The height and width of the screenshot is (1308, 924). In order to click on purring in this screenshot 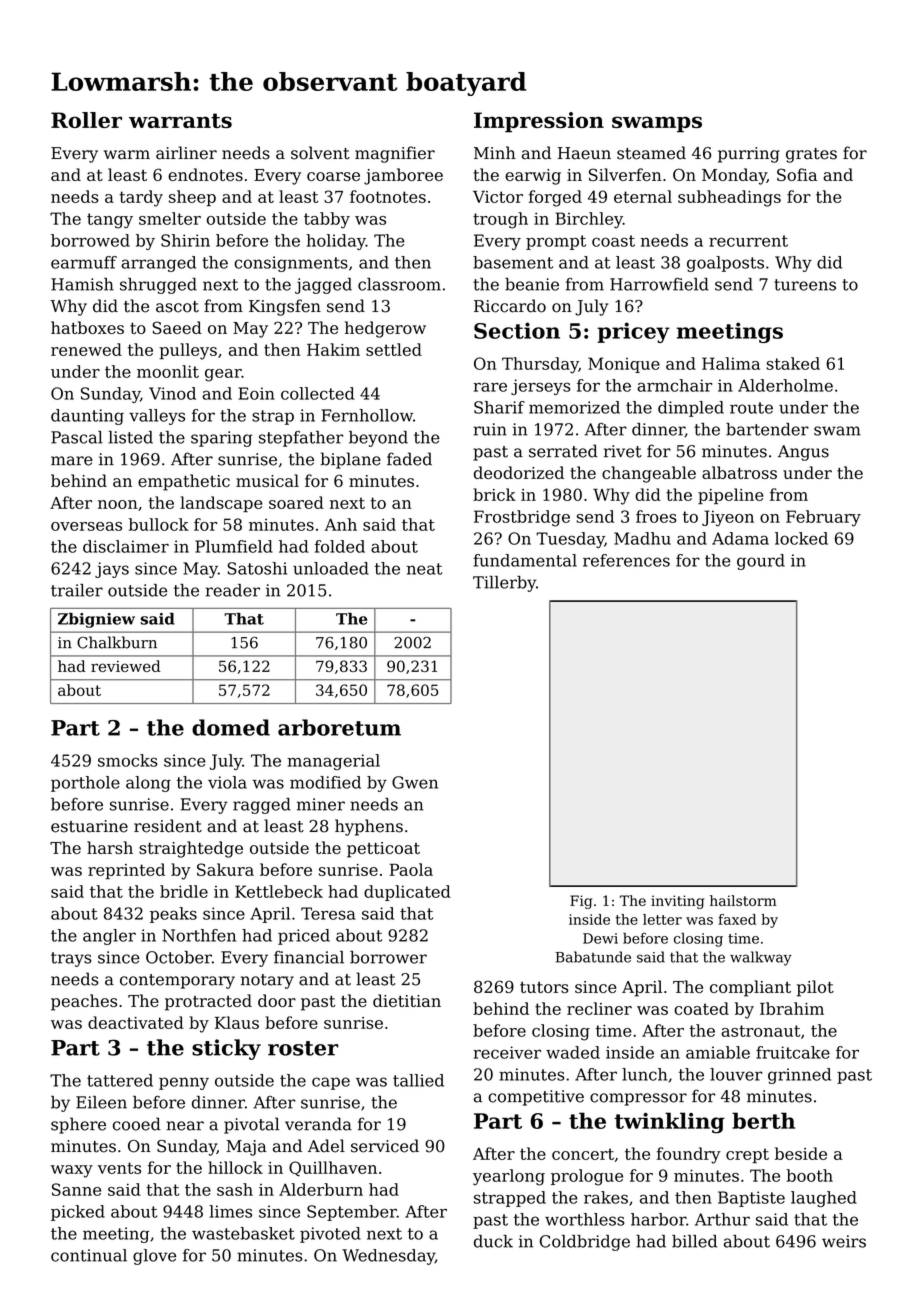, I will do `click(749, 155)`.
